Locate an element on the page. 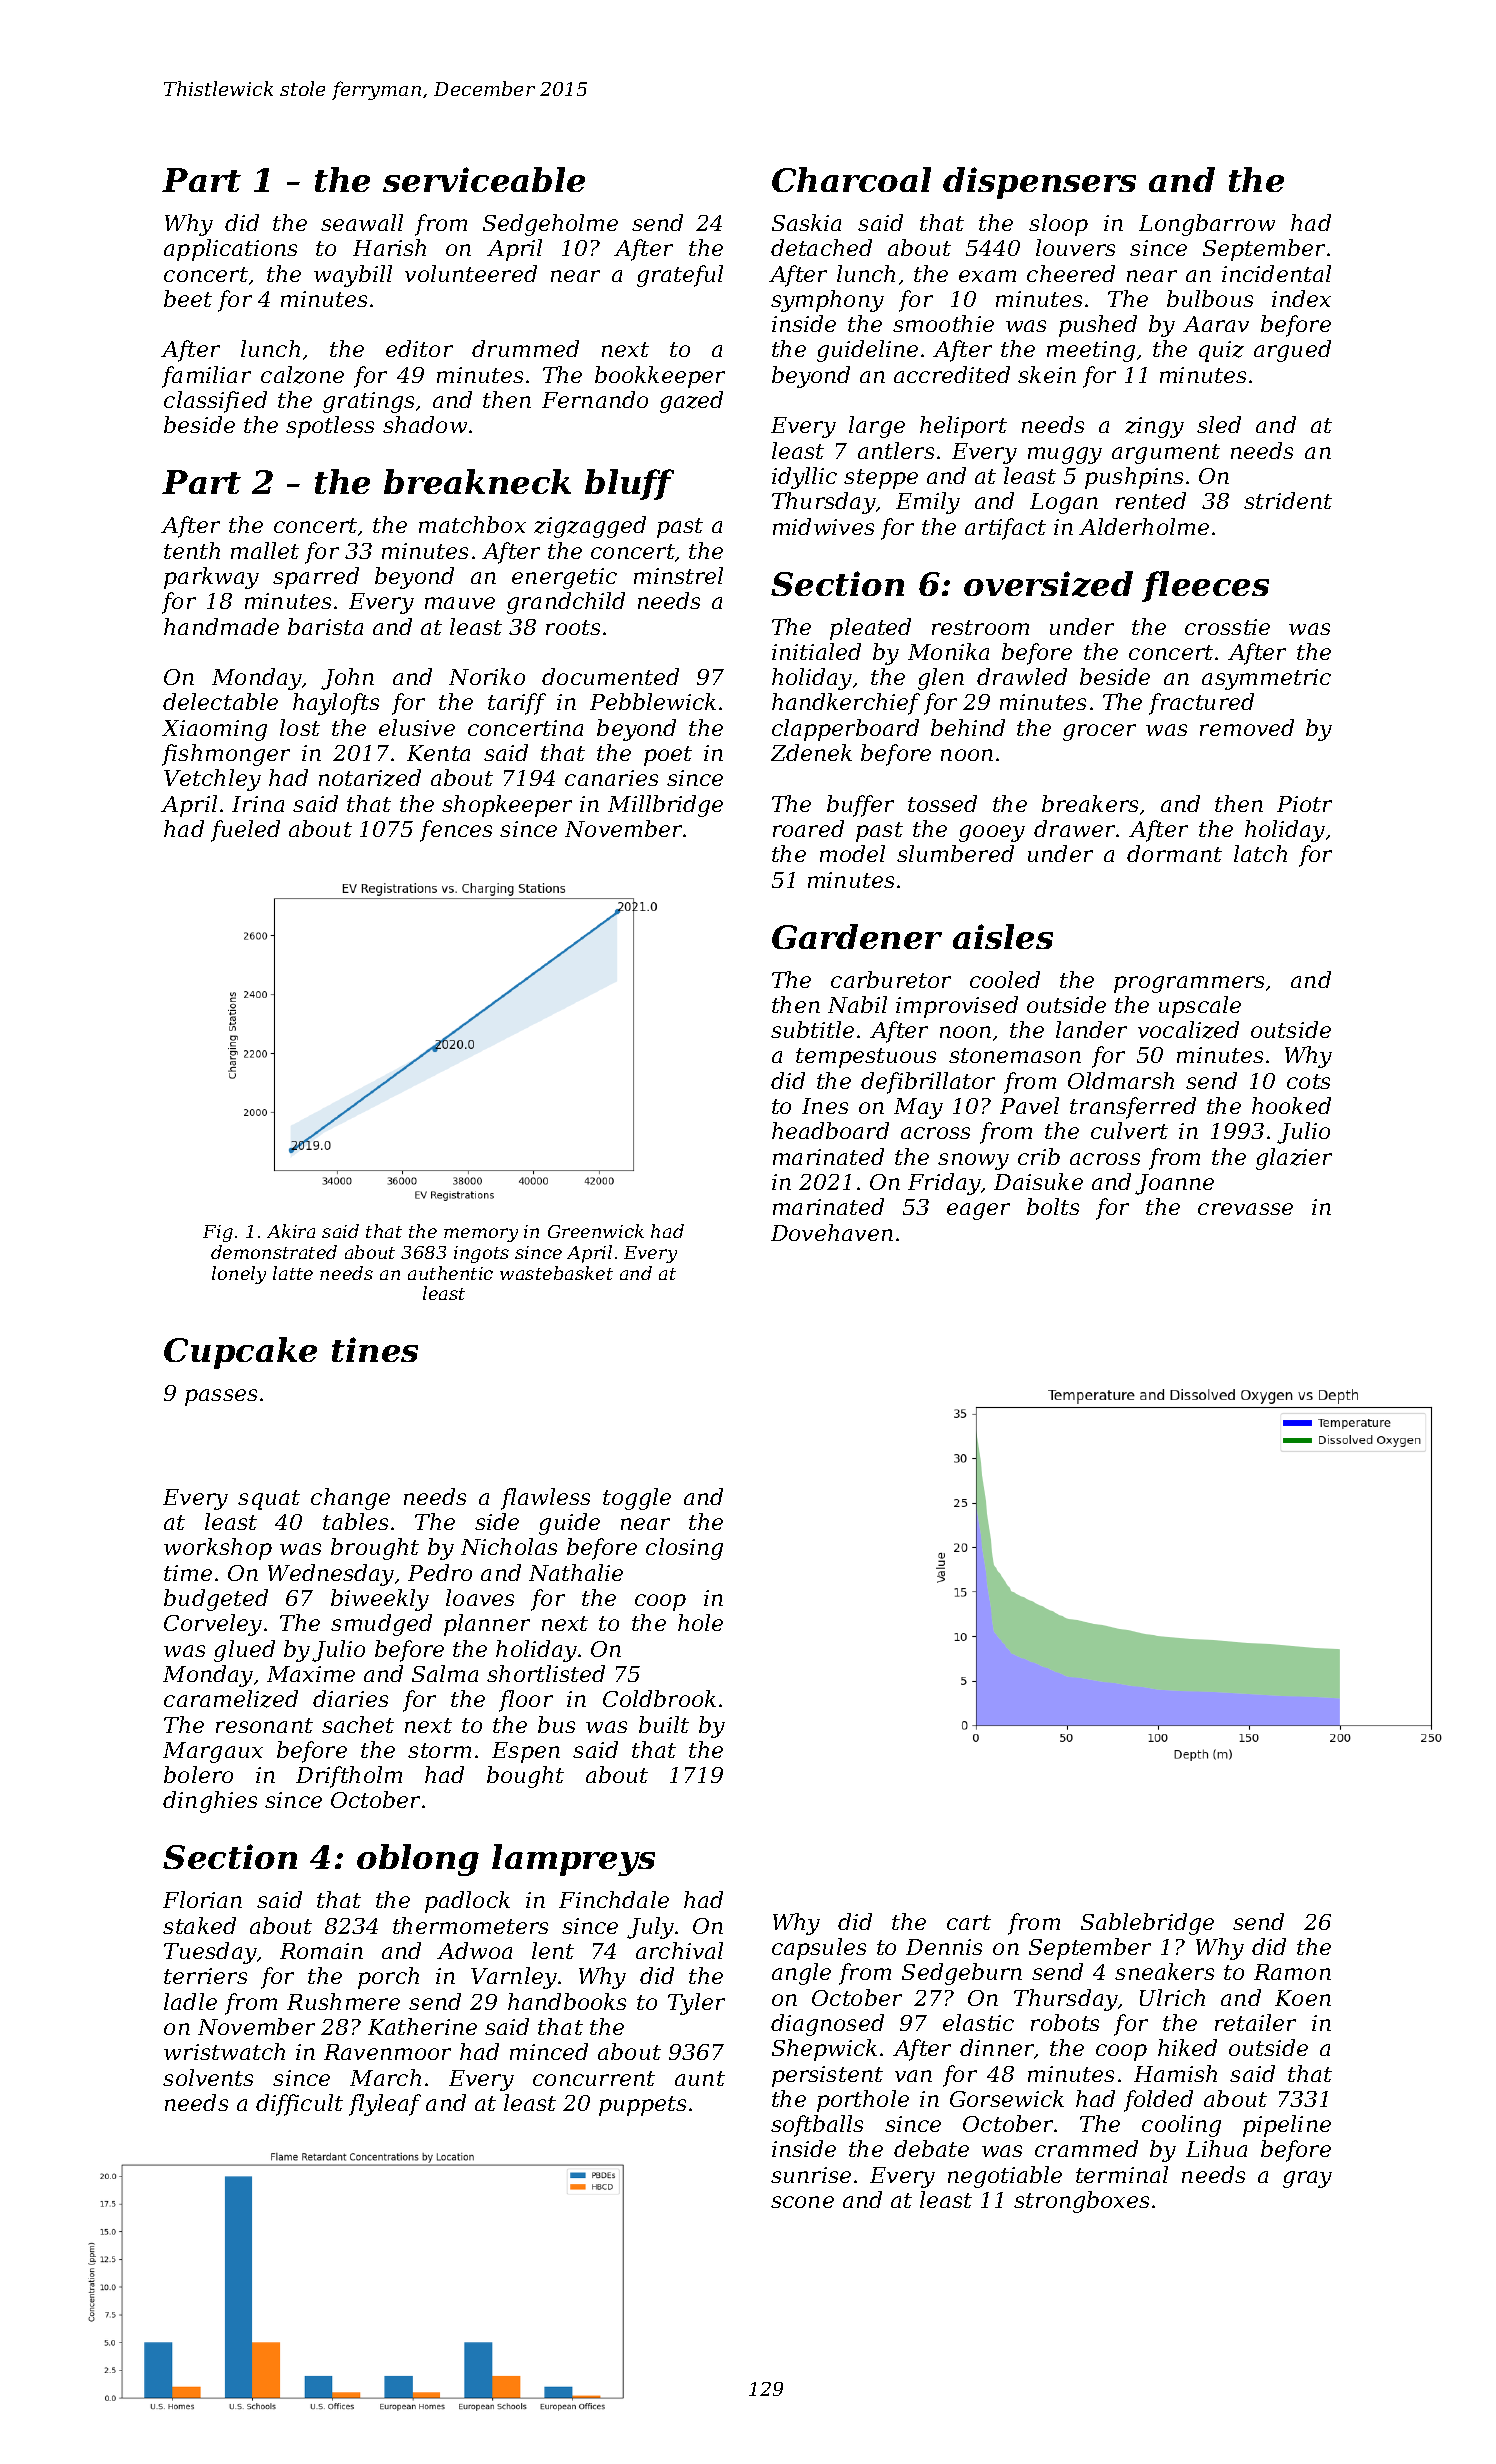 The width and height of the image is (1496, 2464). puppets is located at coordinates (642, 2106).
